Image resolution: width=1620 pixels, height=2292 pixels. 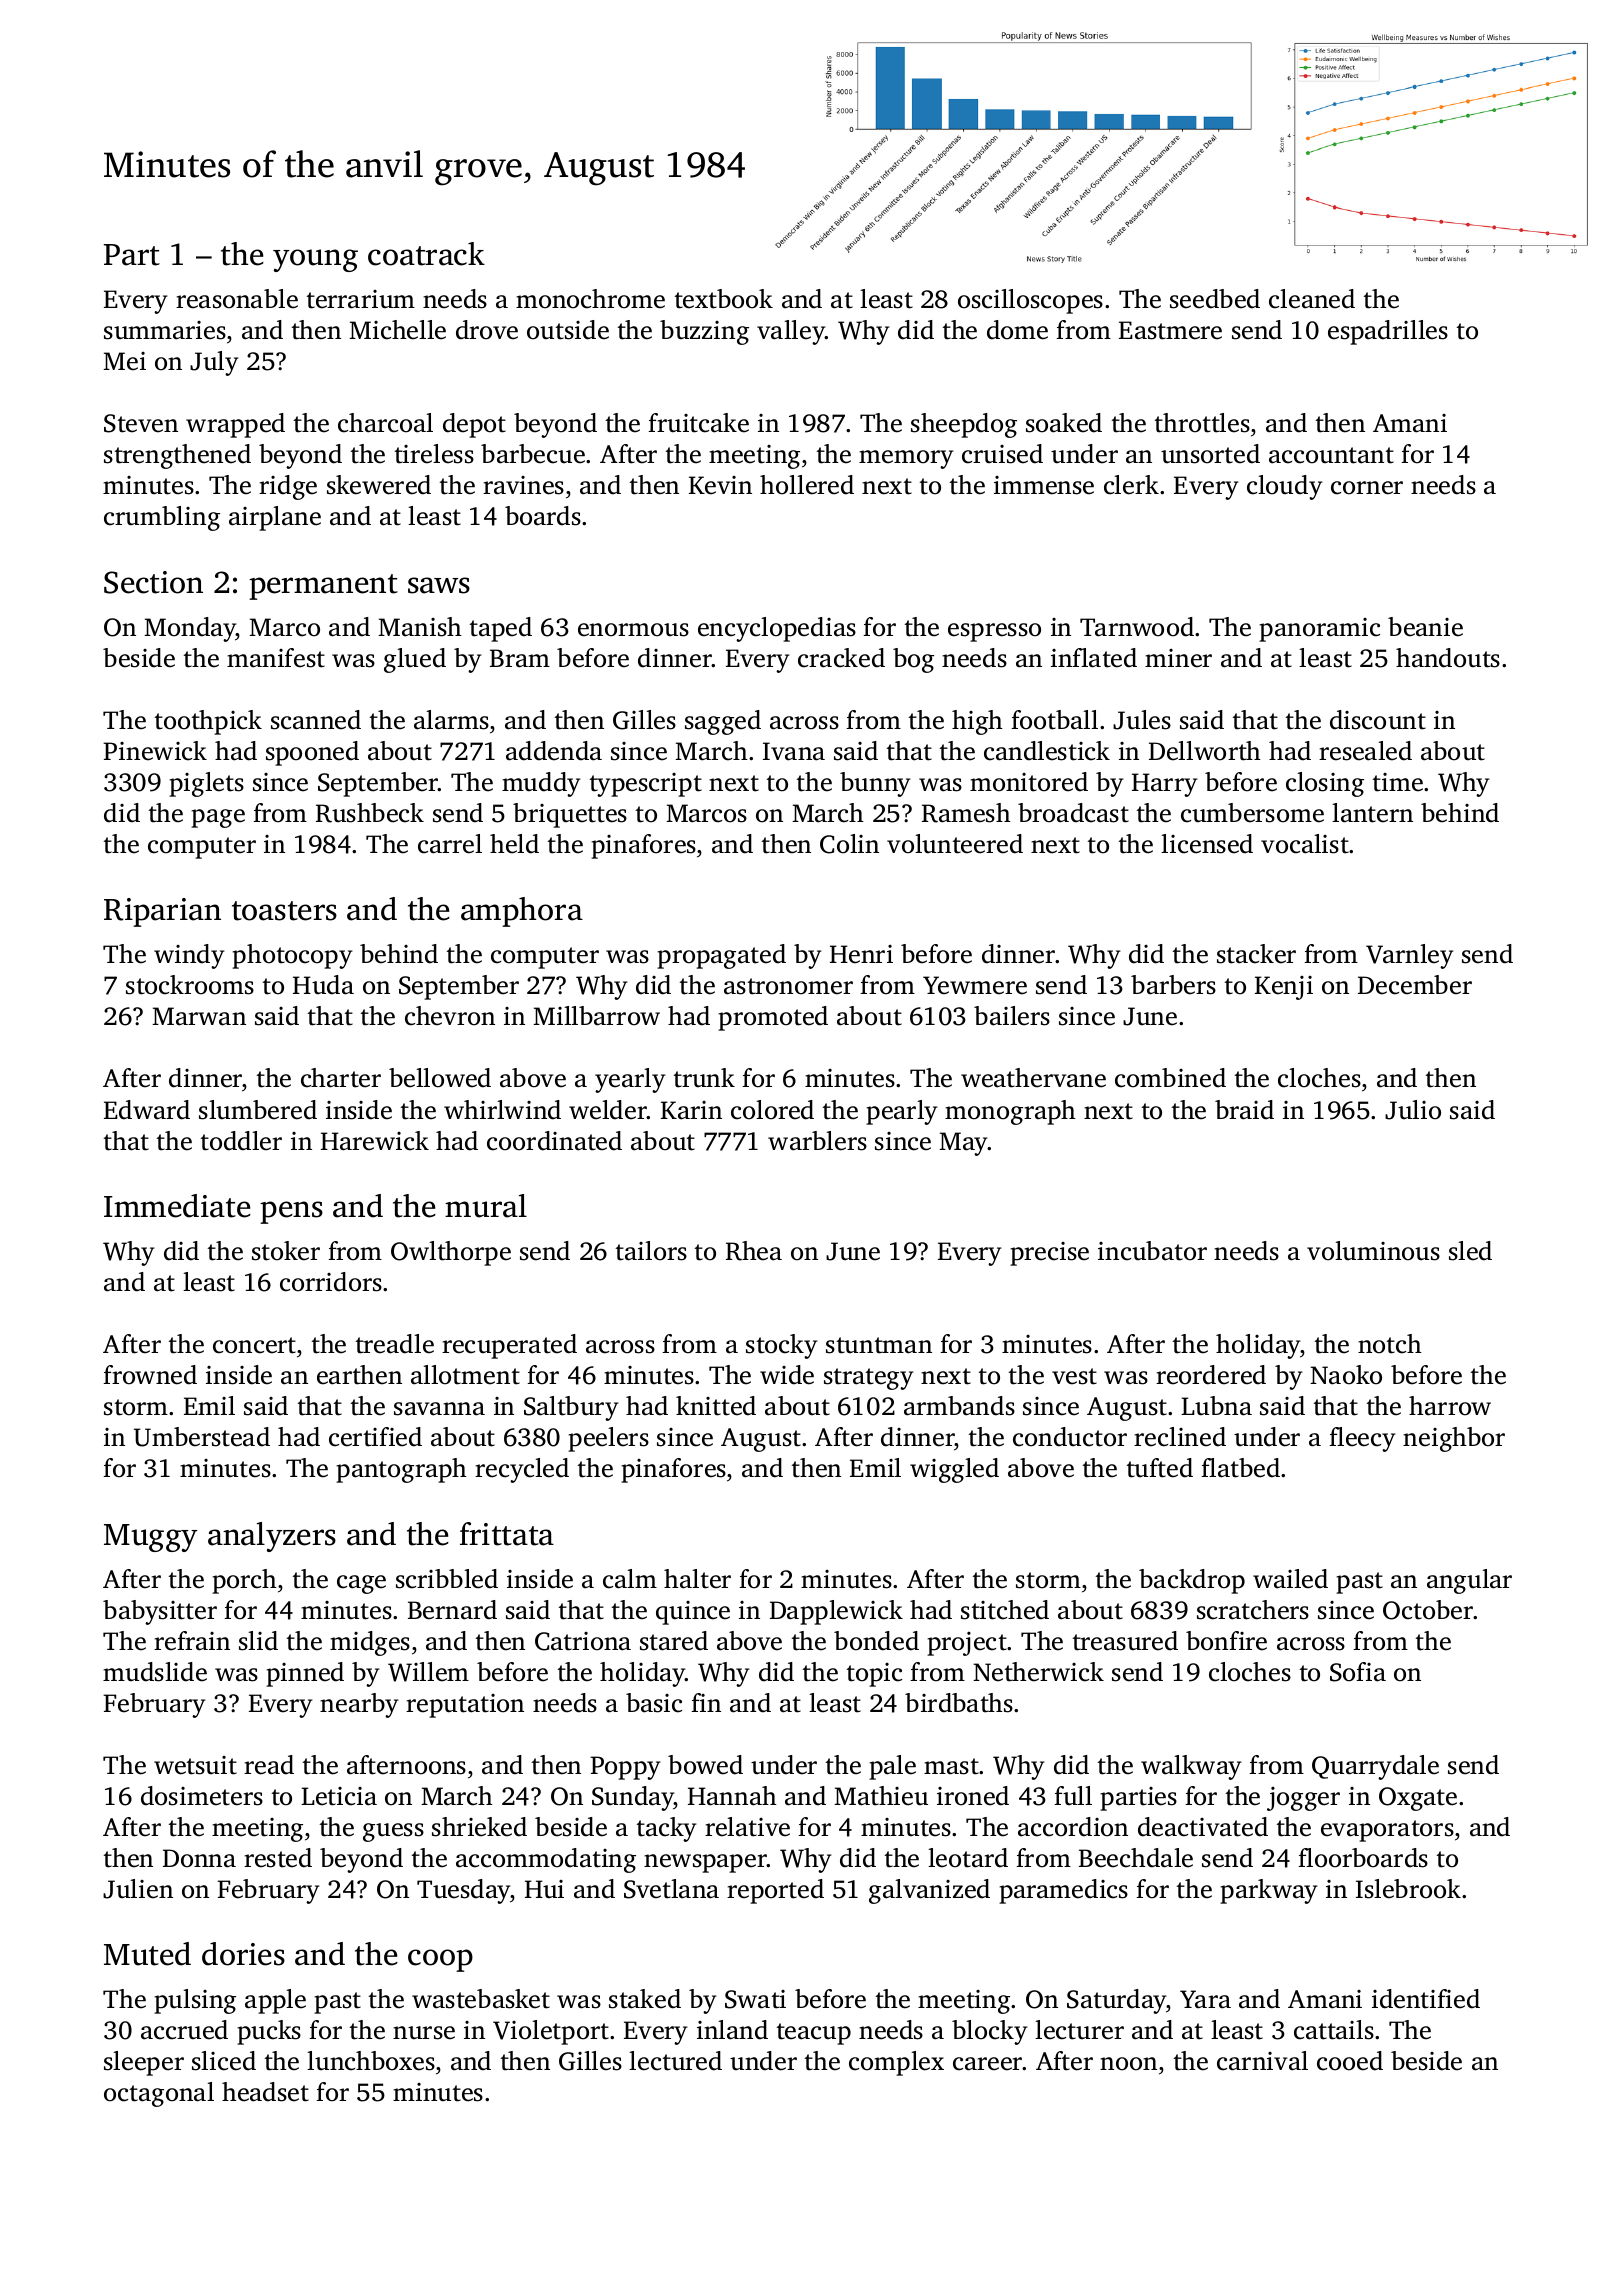 What do you see at coordinates (1178, 658) in the screenshot?
I see `miner` at bounding box center [1178, 658].
